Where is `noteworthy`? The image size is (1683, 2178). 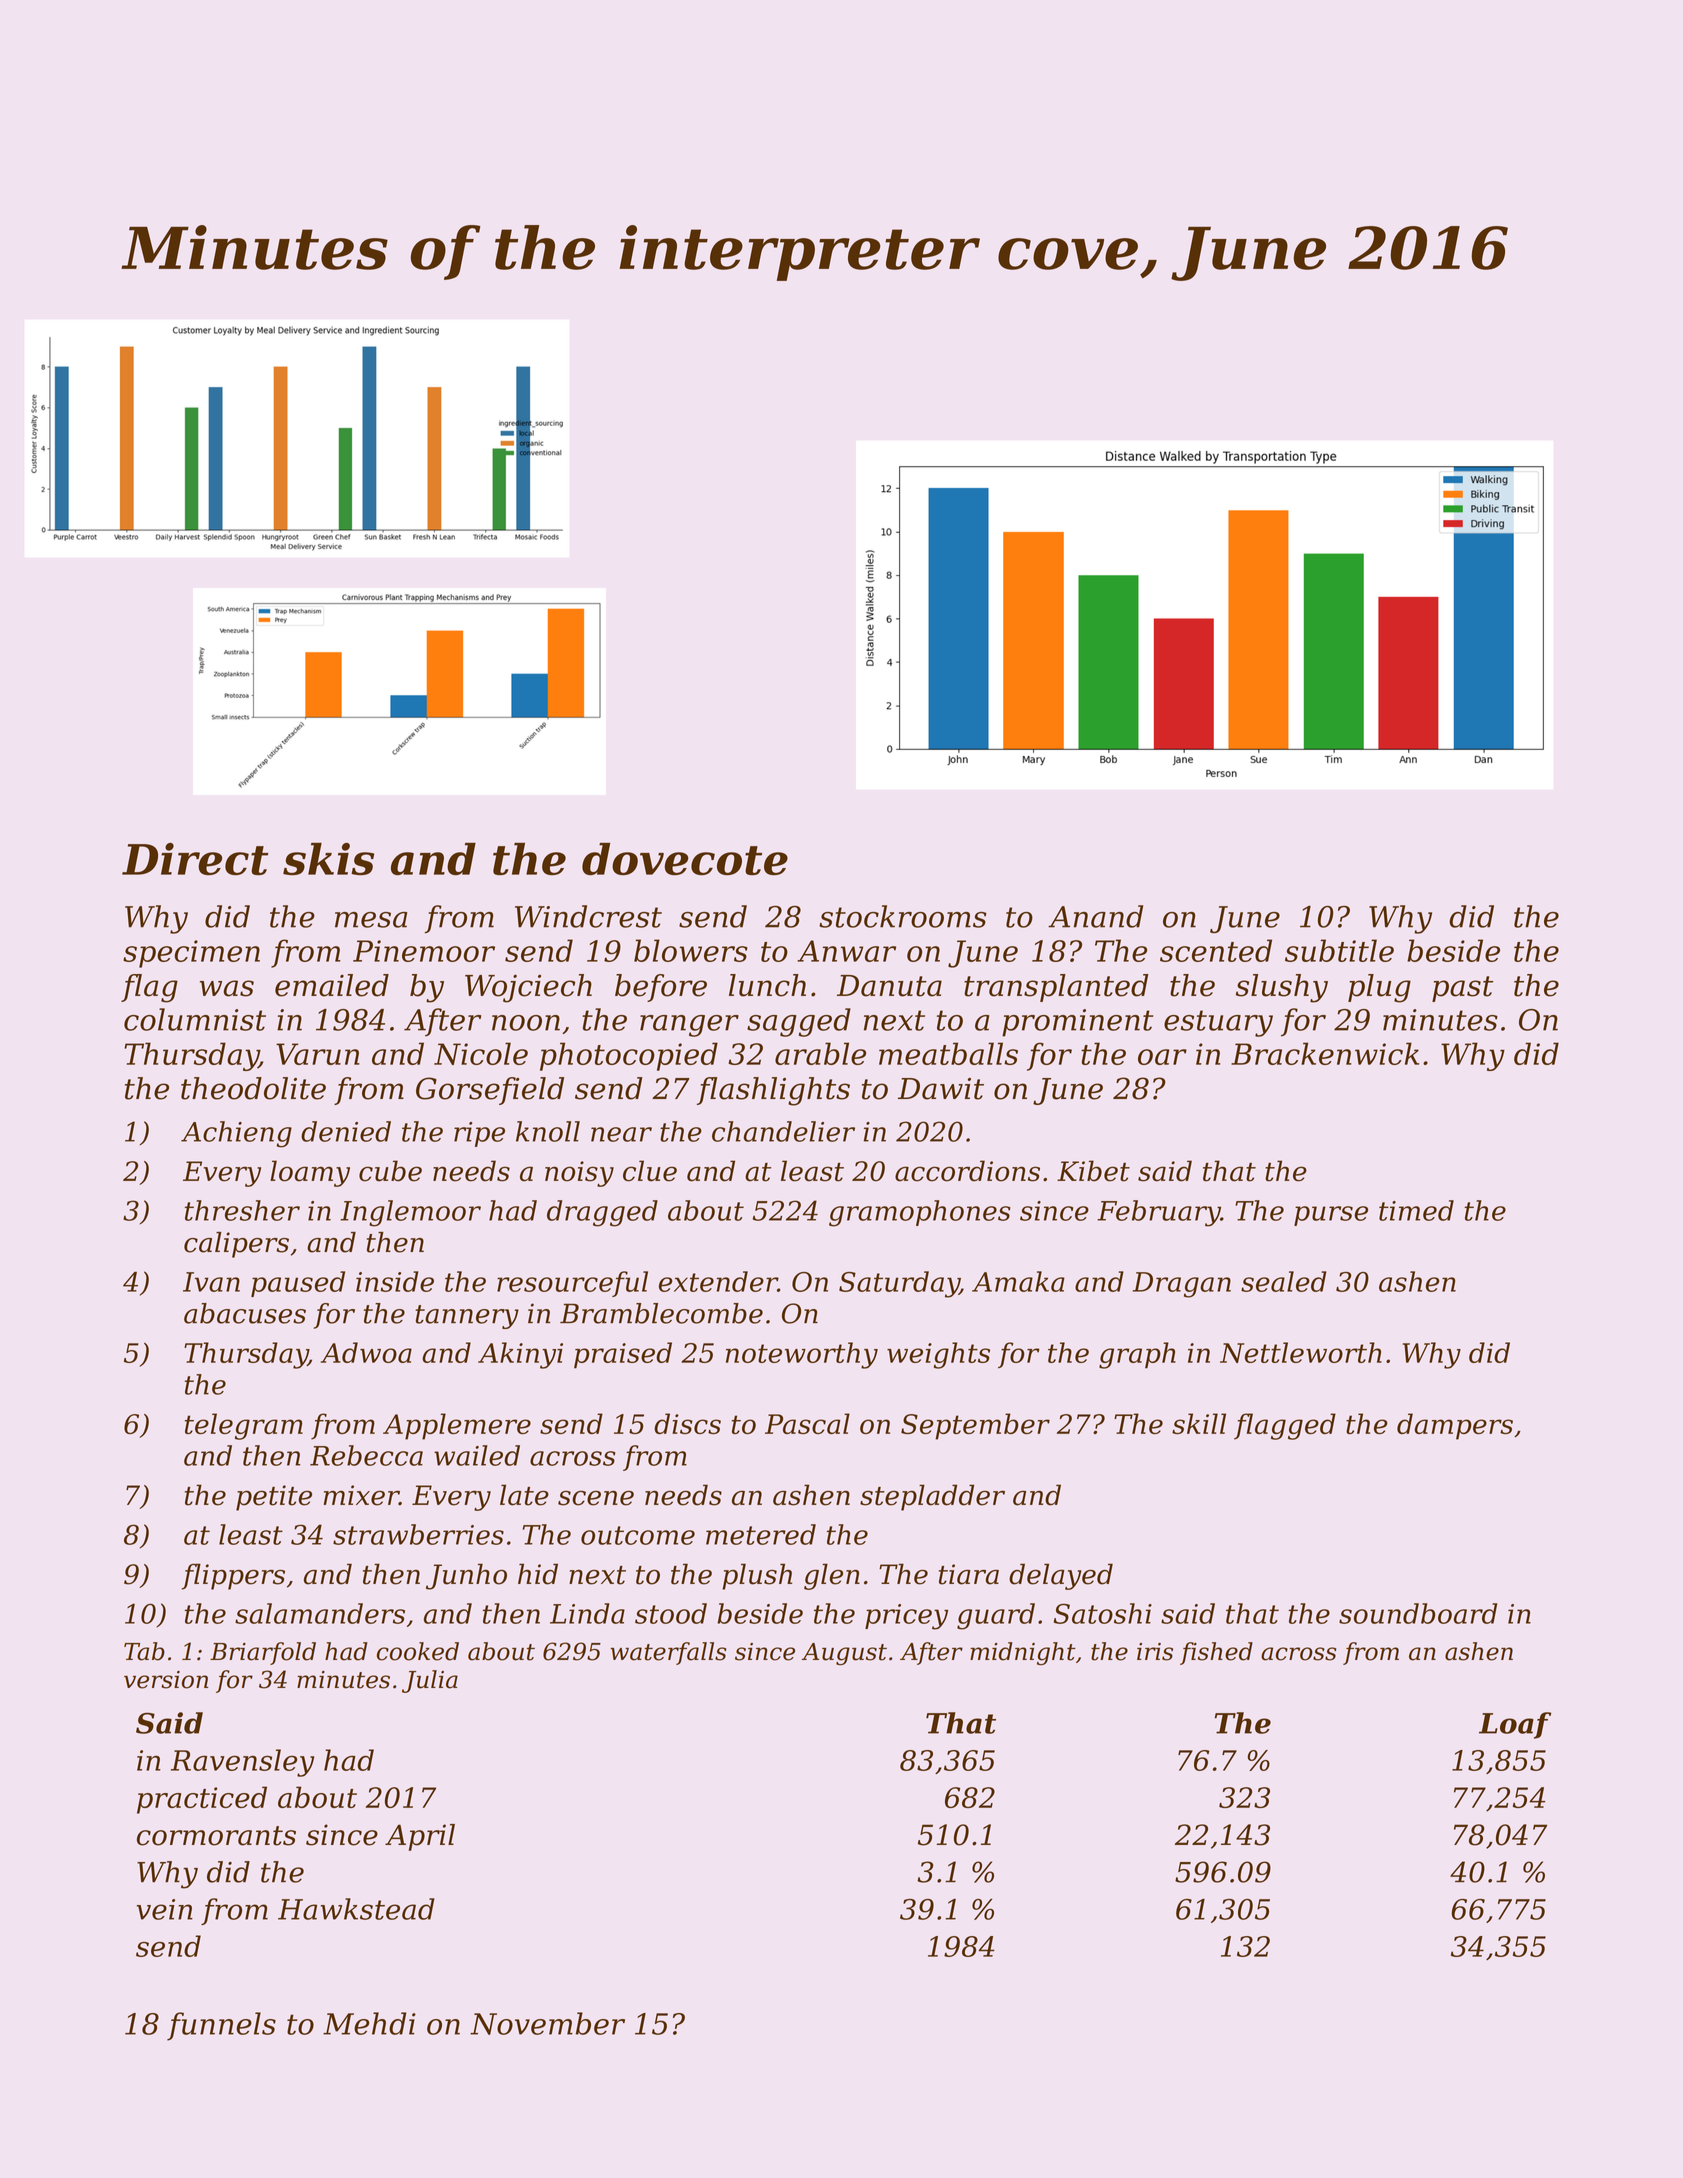 noteworthy is located at coordinates (802, 1355).
